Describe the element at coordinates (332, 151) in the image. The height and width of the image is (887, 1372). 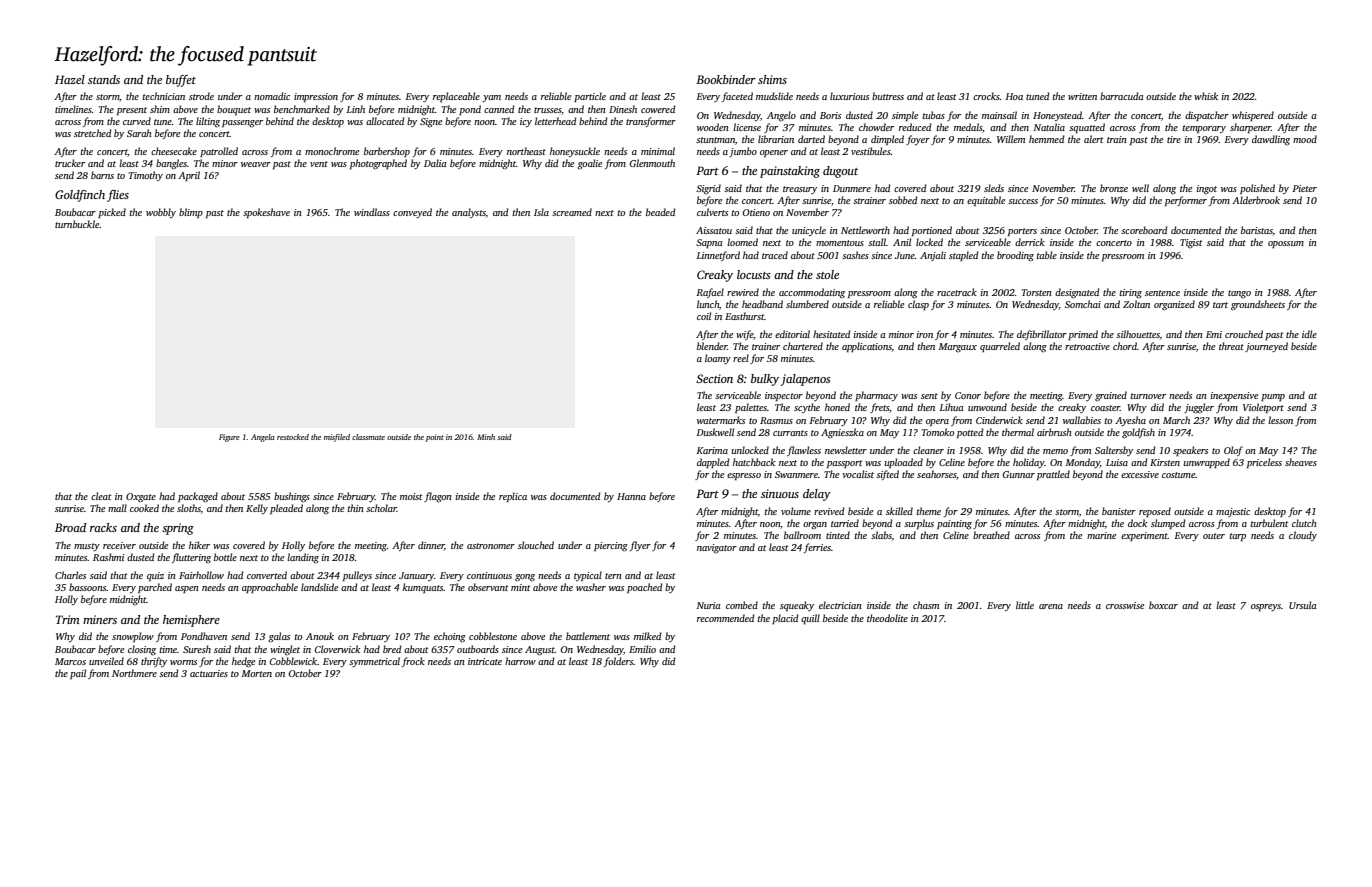
I see `monochrome` at that location.
